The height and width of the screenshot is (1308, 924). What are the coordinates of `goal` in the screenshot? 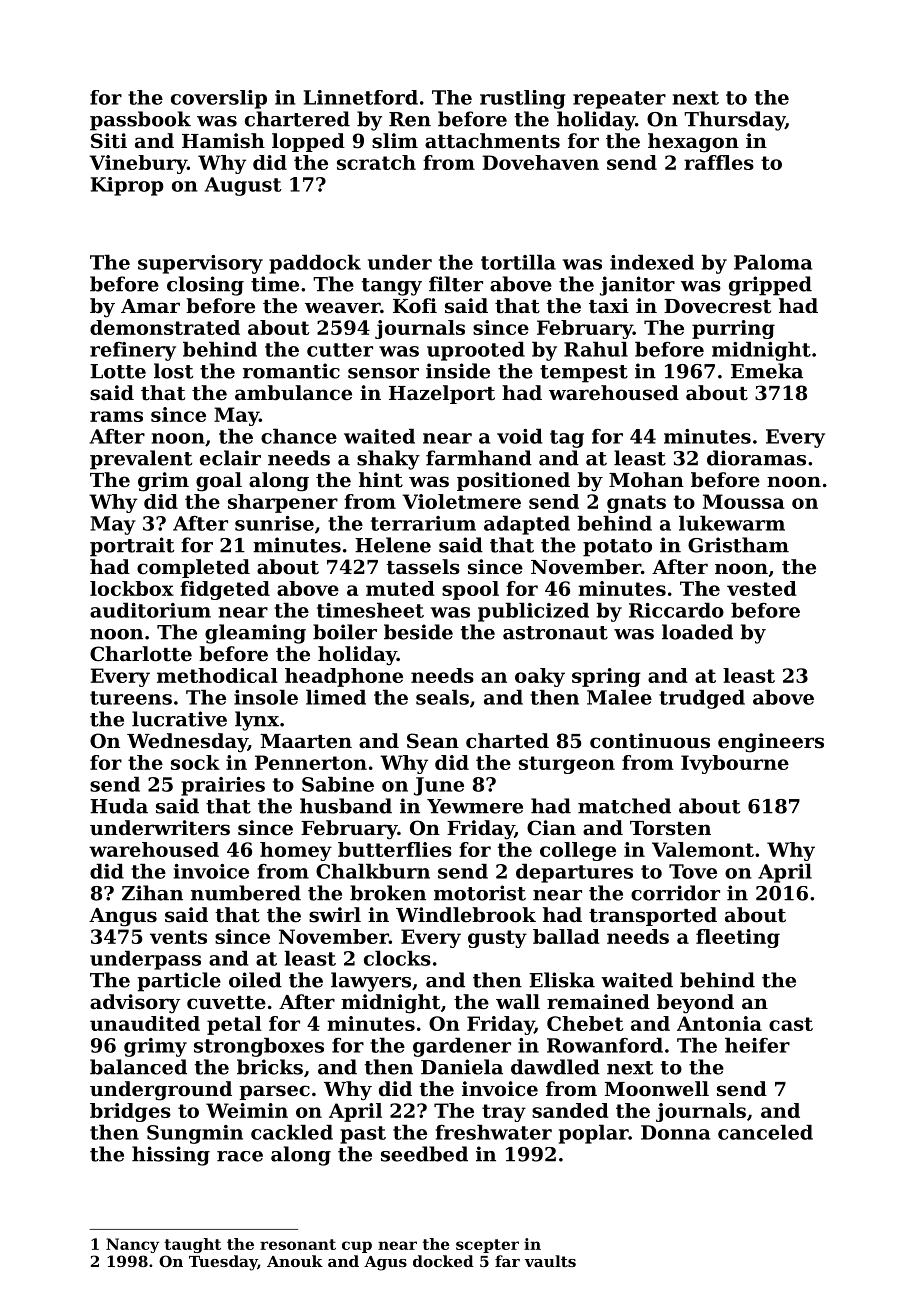 It's located at (219, 482).
